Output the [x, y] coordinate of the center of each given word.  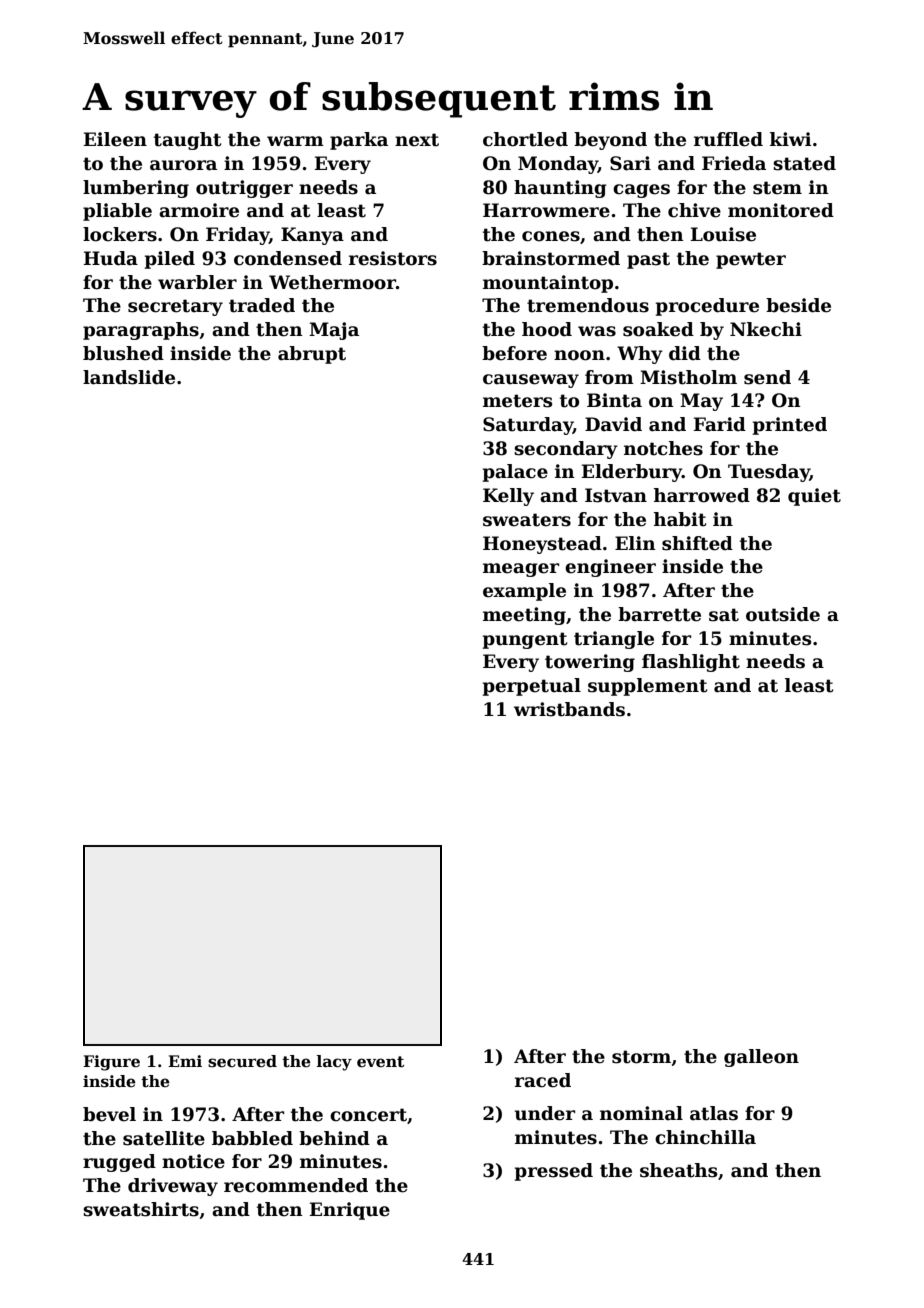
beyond [610, 141]
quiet [814, 497]
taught [188, 141]
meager [521, 570]
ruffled [728, 139]
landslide [129, 377]
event [380, 1062]
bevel [109, 1114]
